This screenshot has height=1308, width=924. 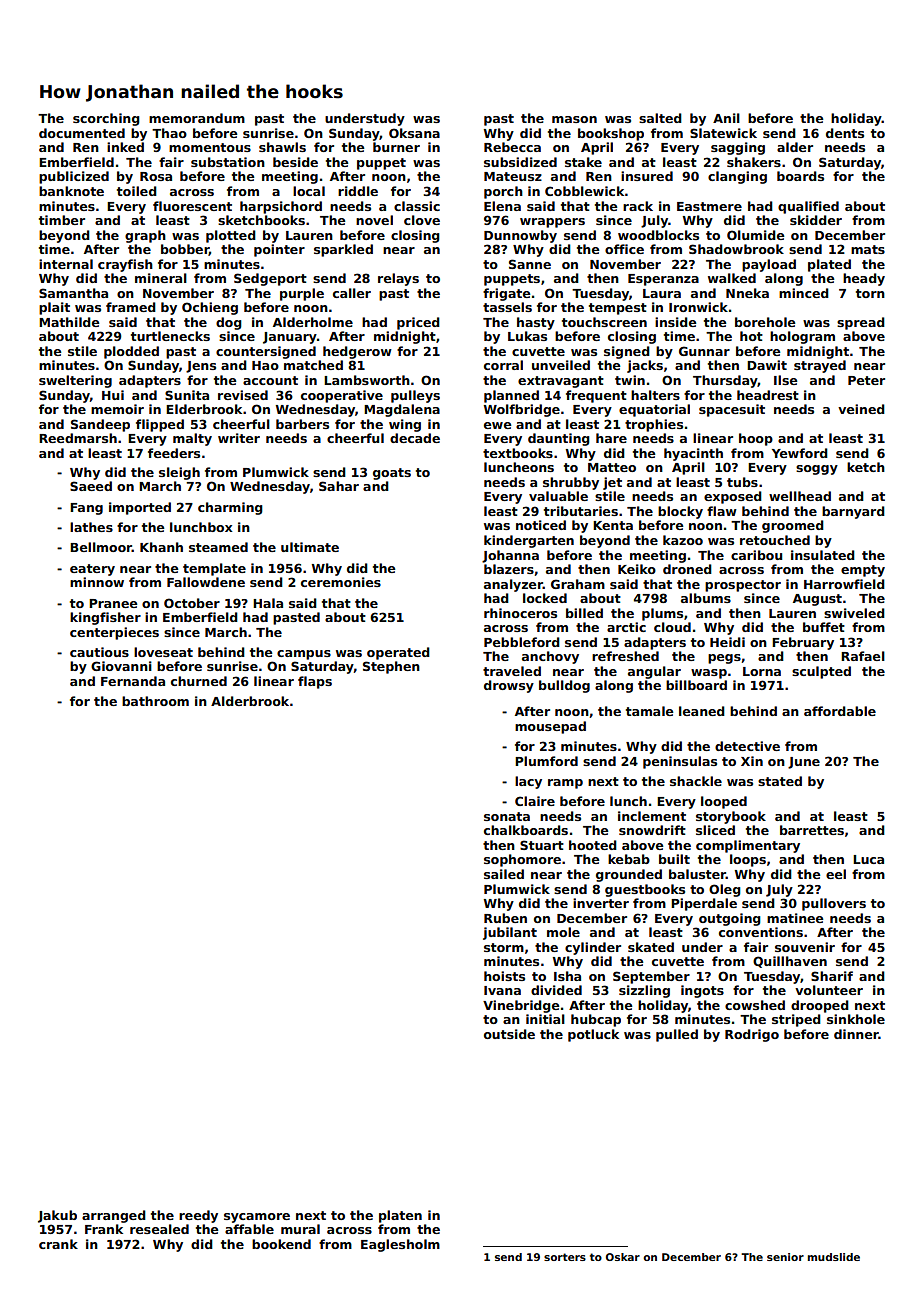 What do you see at coordinates (58, 1244) in the screenshot?
I see `crank` at bounding box center [58, 1244].
